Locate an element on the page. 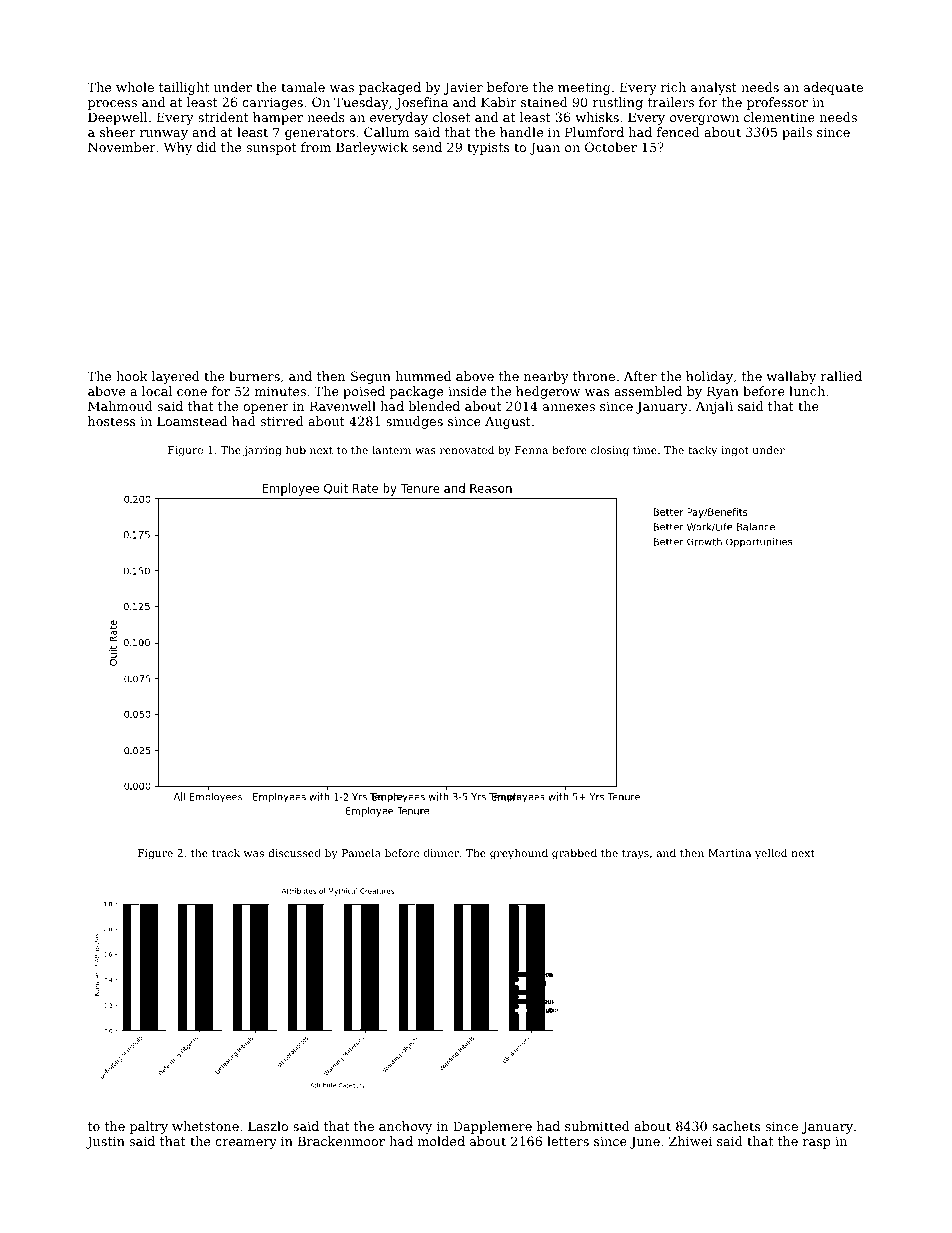  yelled is located at coordinates (771, 854).
